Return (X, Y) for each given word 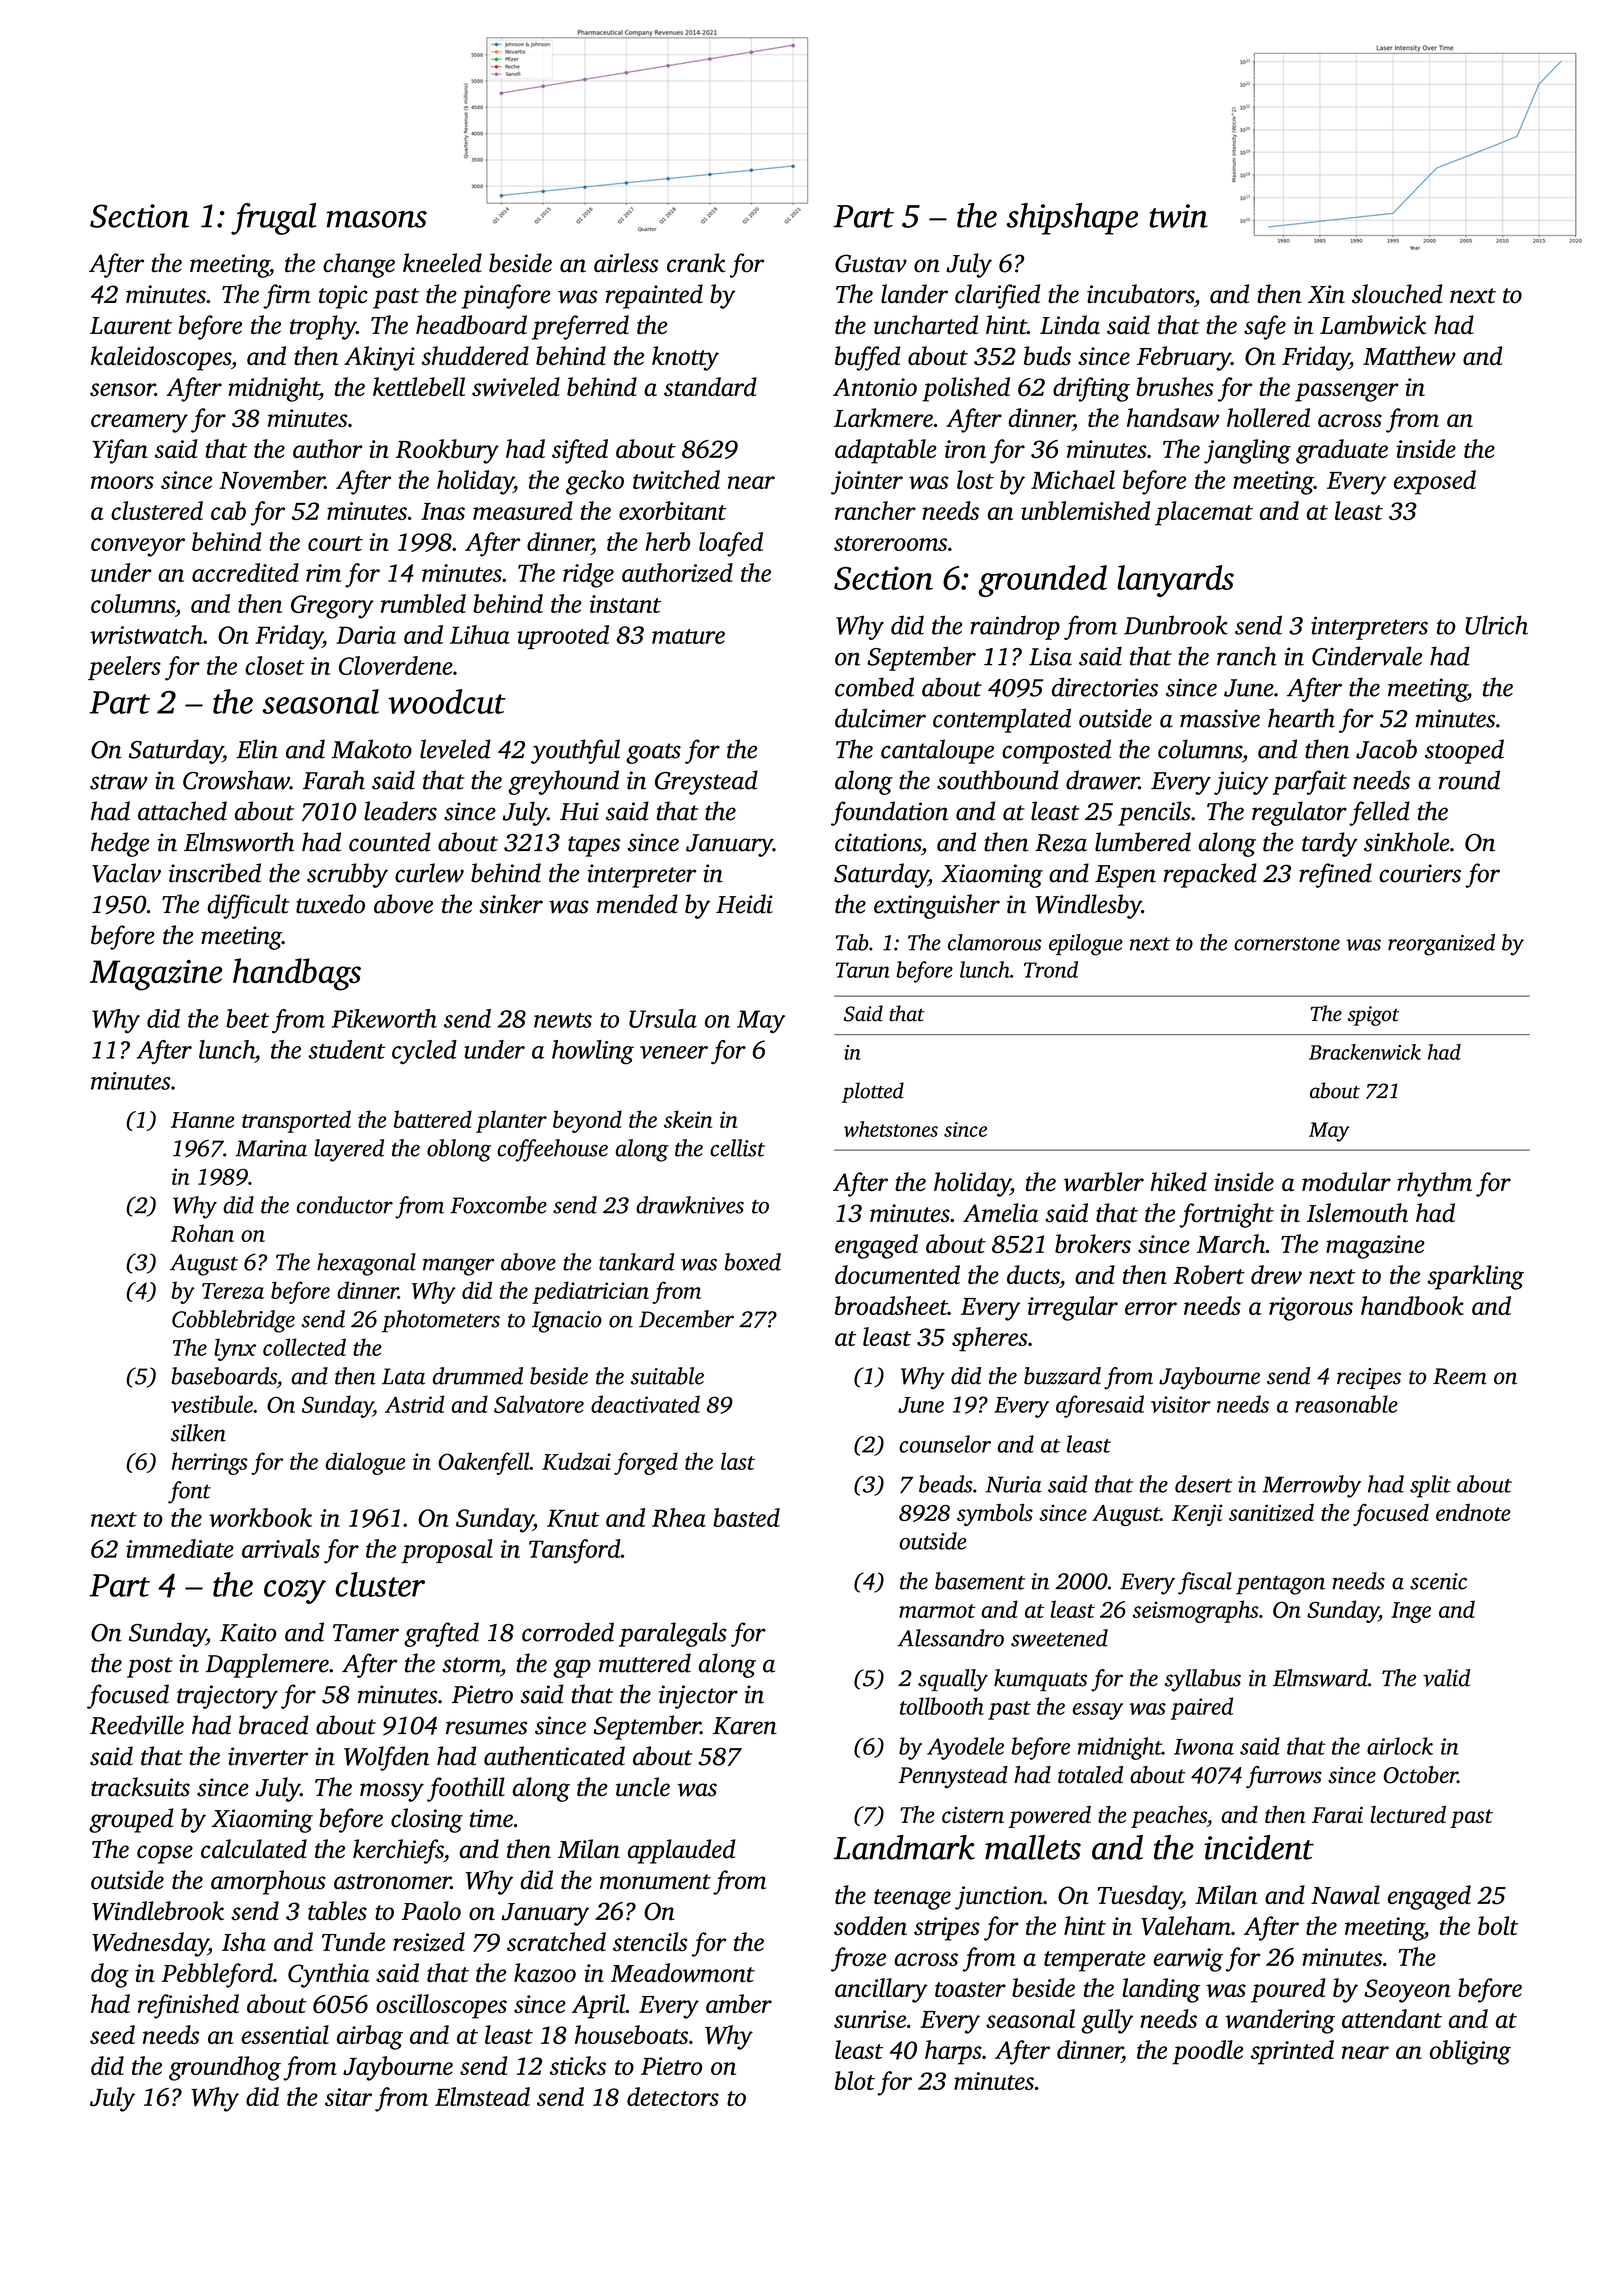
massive (1220, 718)
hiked (1179, 1181)
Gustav (871, 263)
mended (637, 904)
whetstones (891, 1129)
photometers (441, 1321)
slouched (1397, 294)
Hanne (202, 1120)
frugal (274, 219)
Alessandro (951, 1638)
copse (165, 1854)
